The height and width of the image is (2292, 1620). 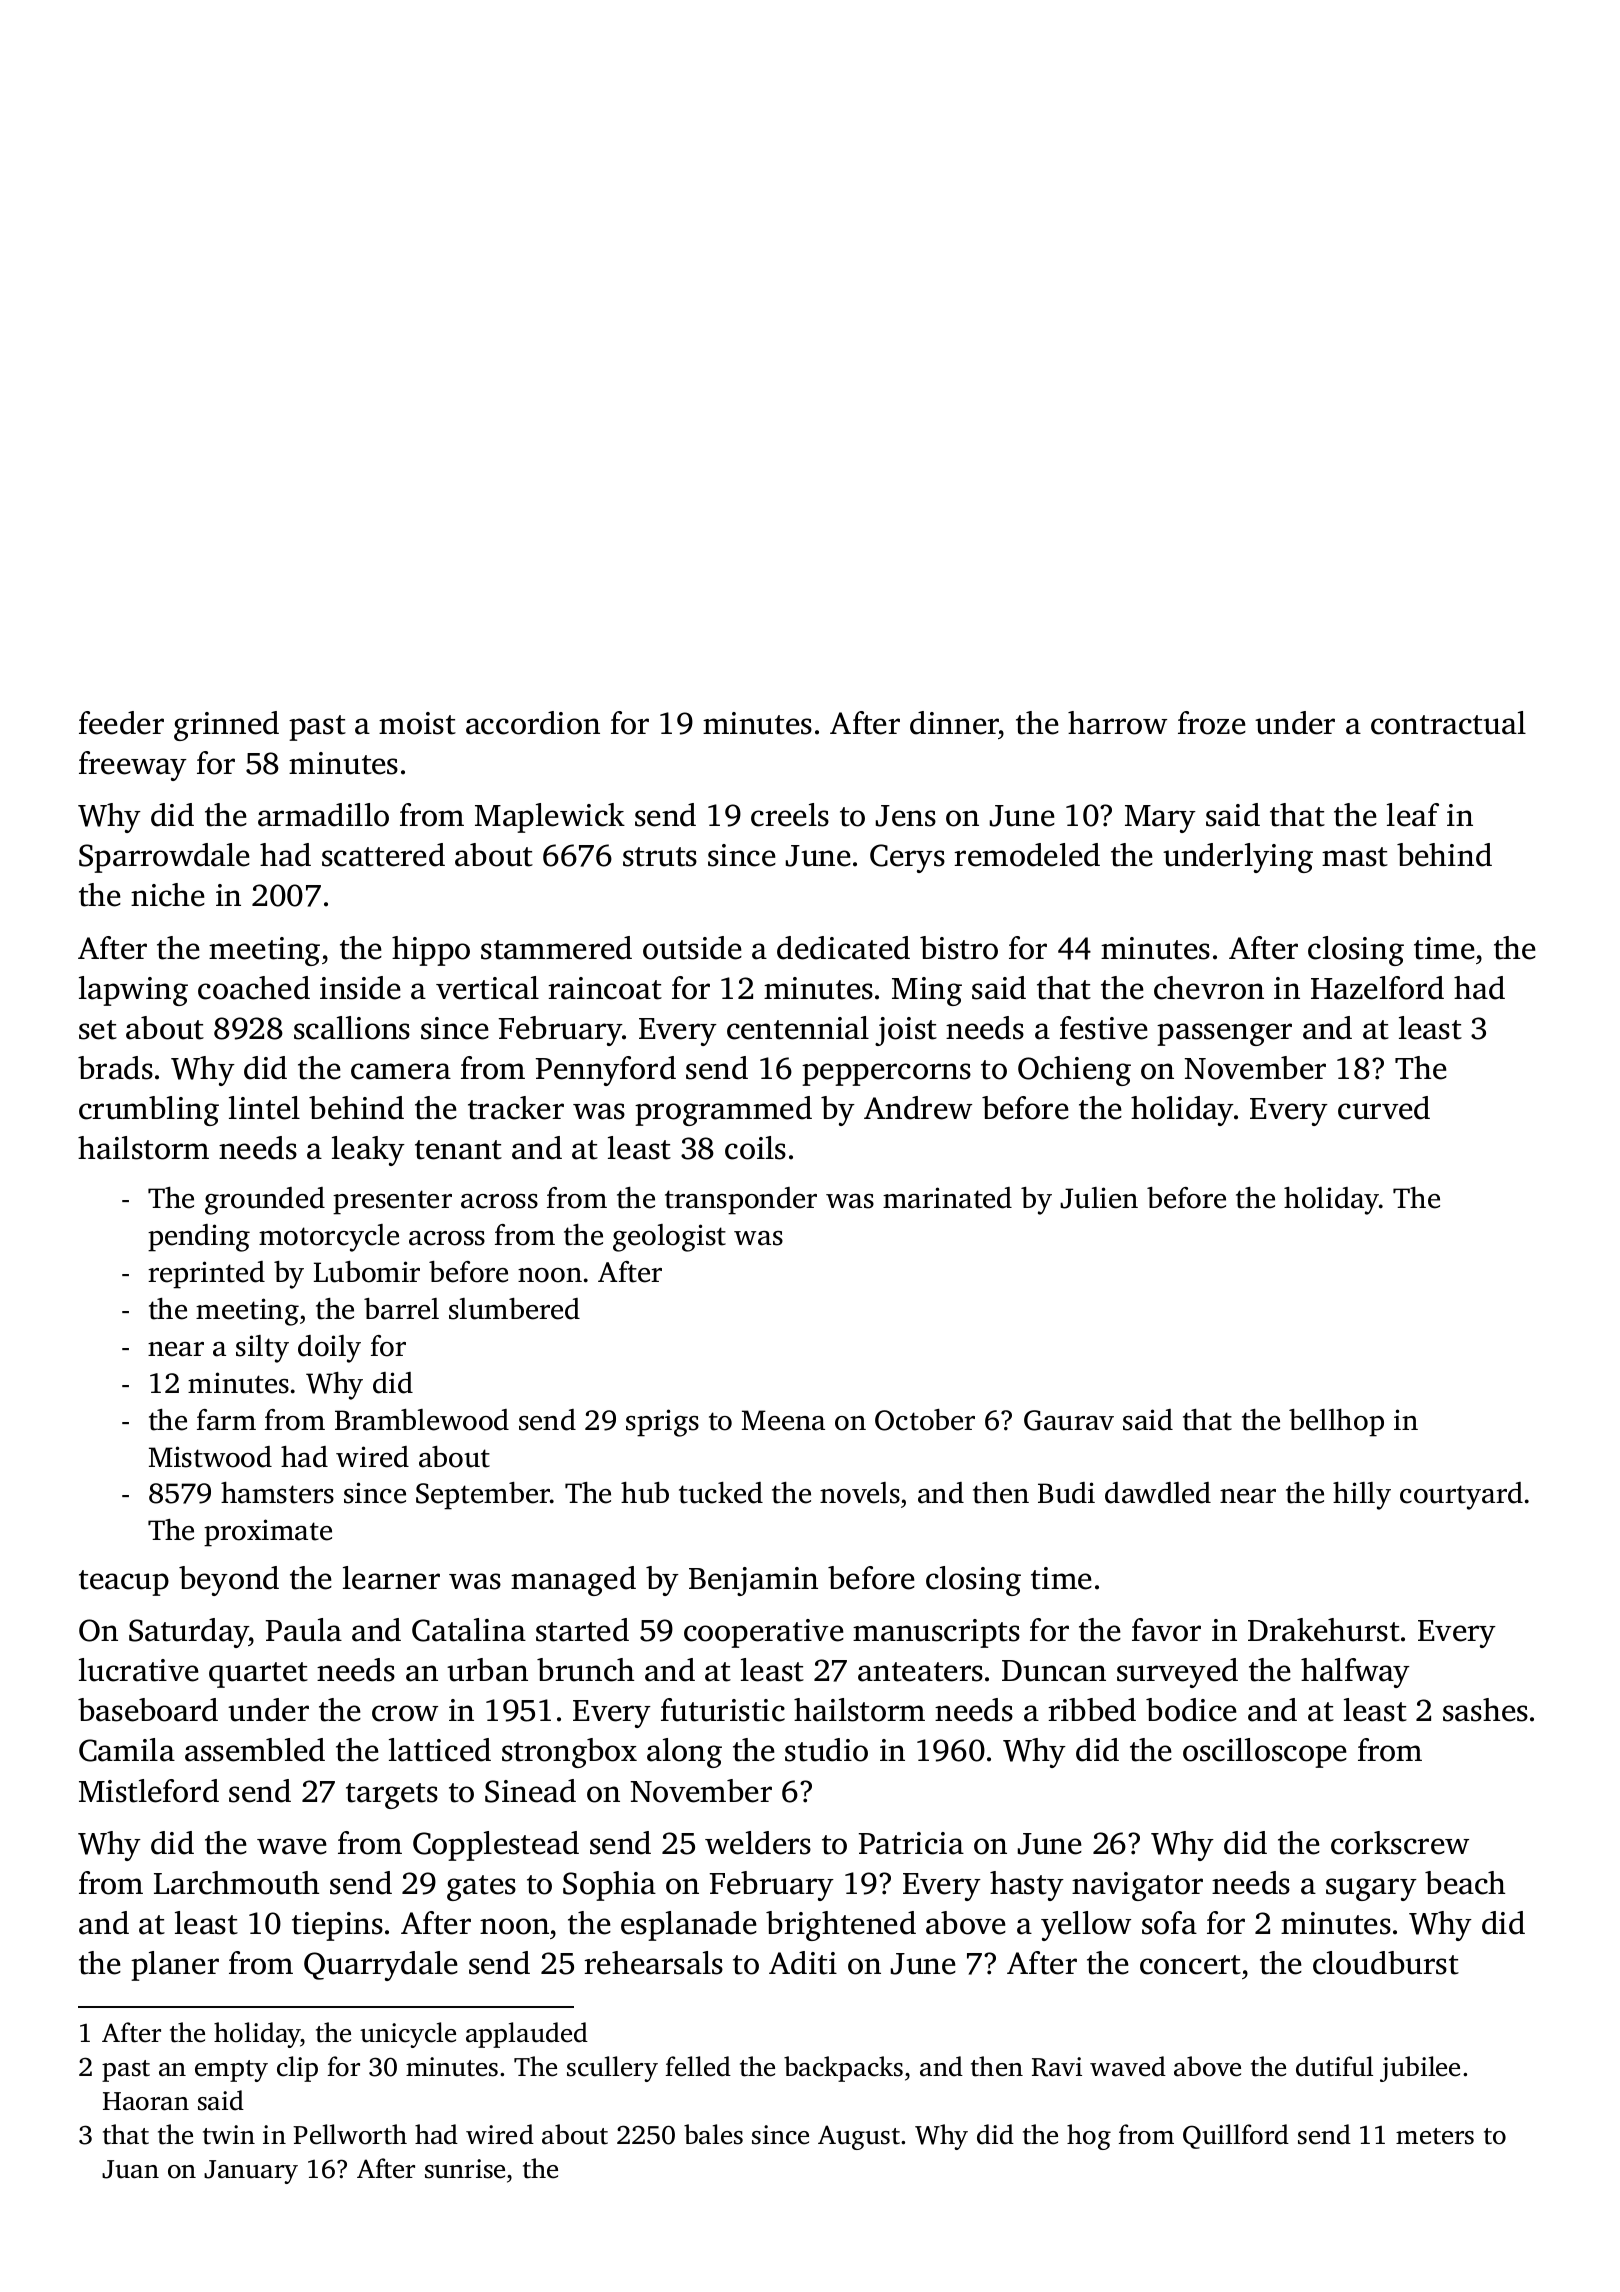 What do you see at coordinates (954, 723) in the image?
I see `dinner` at bounding box center [954, 723].
